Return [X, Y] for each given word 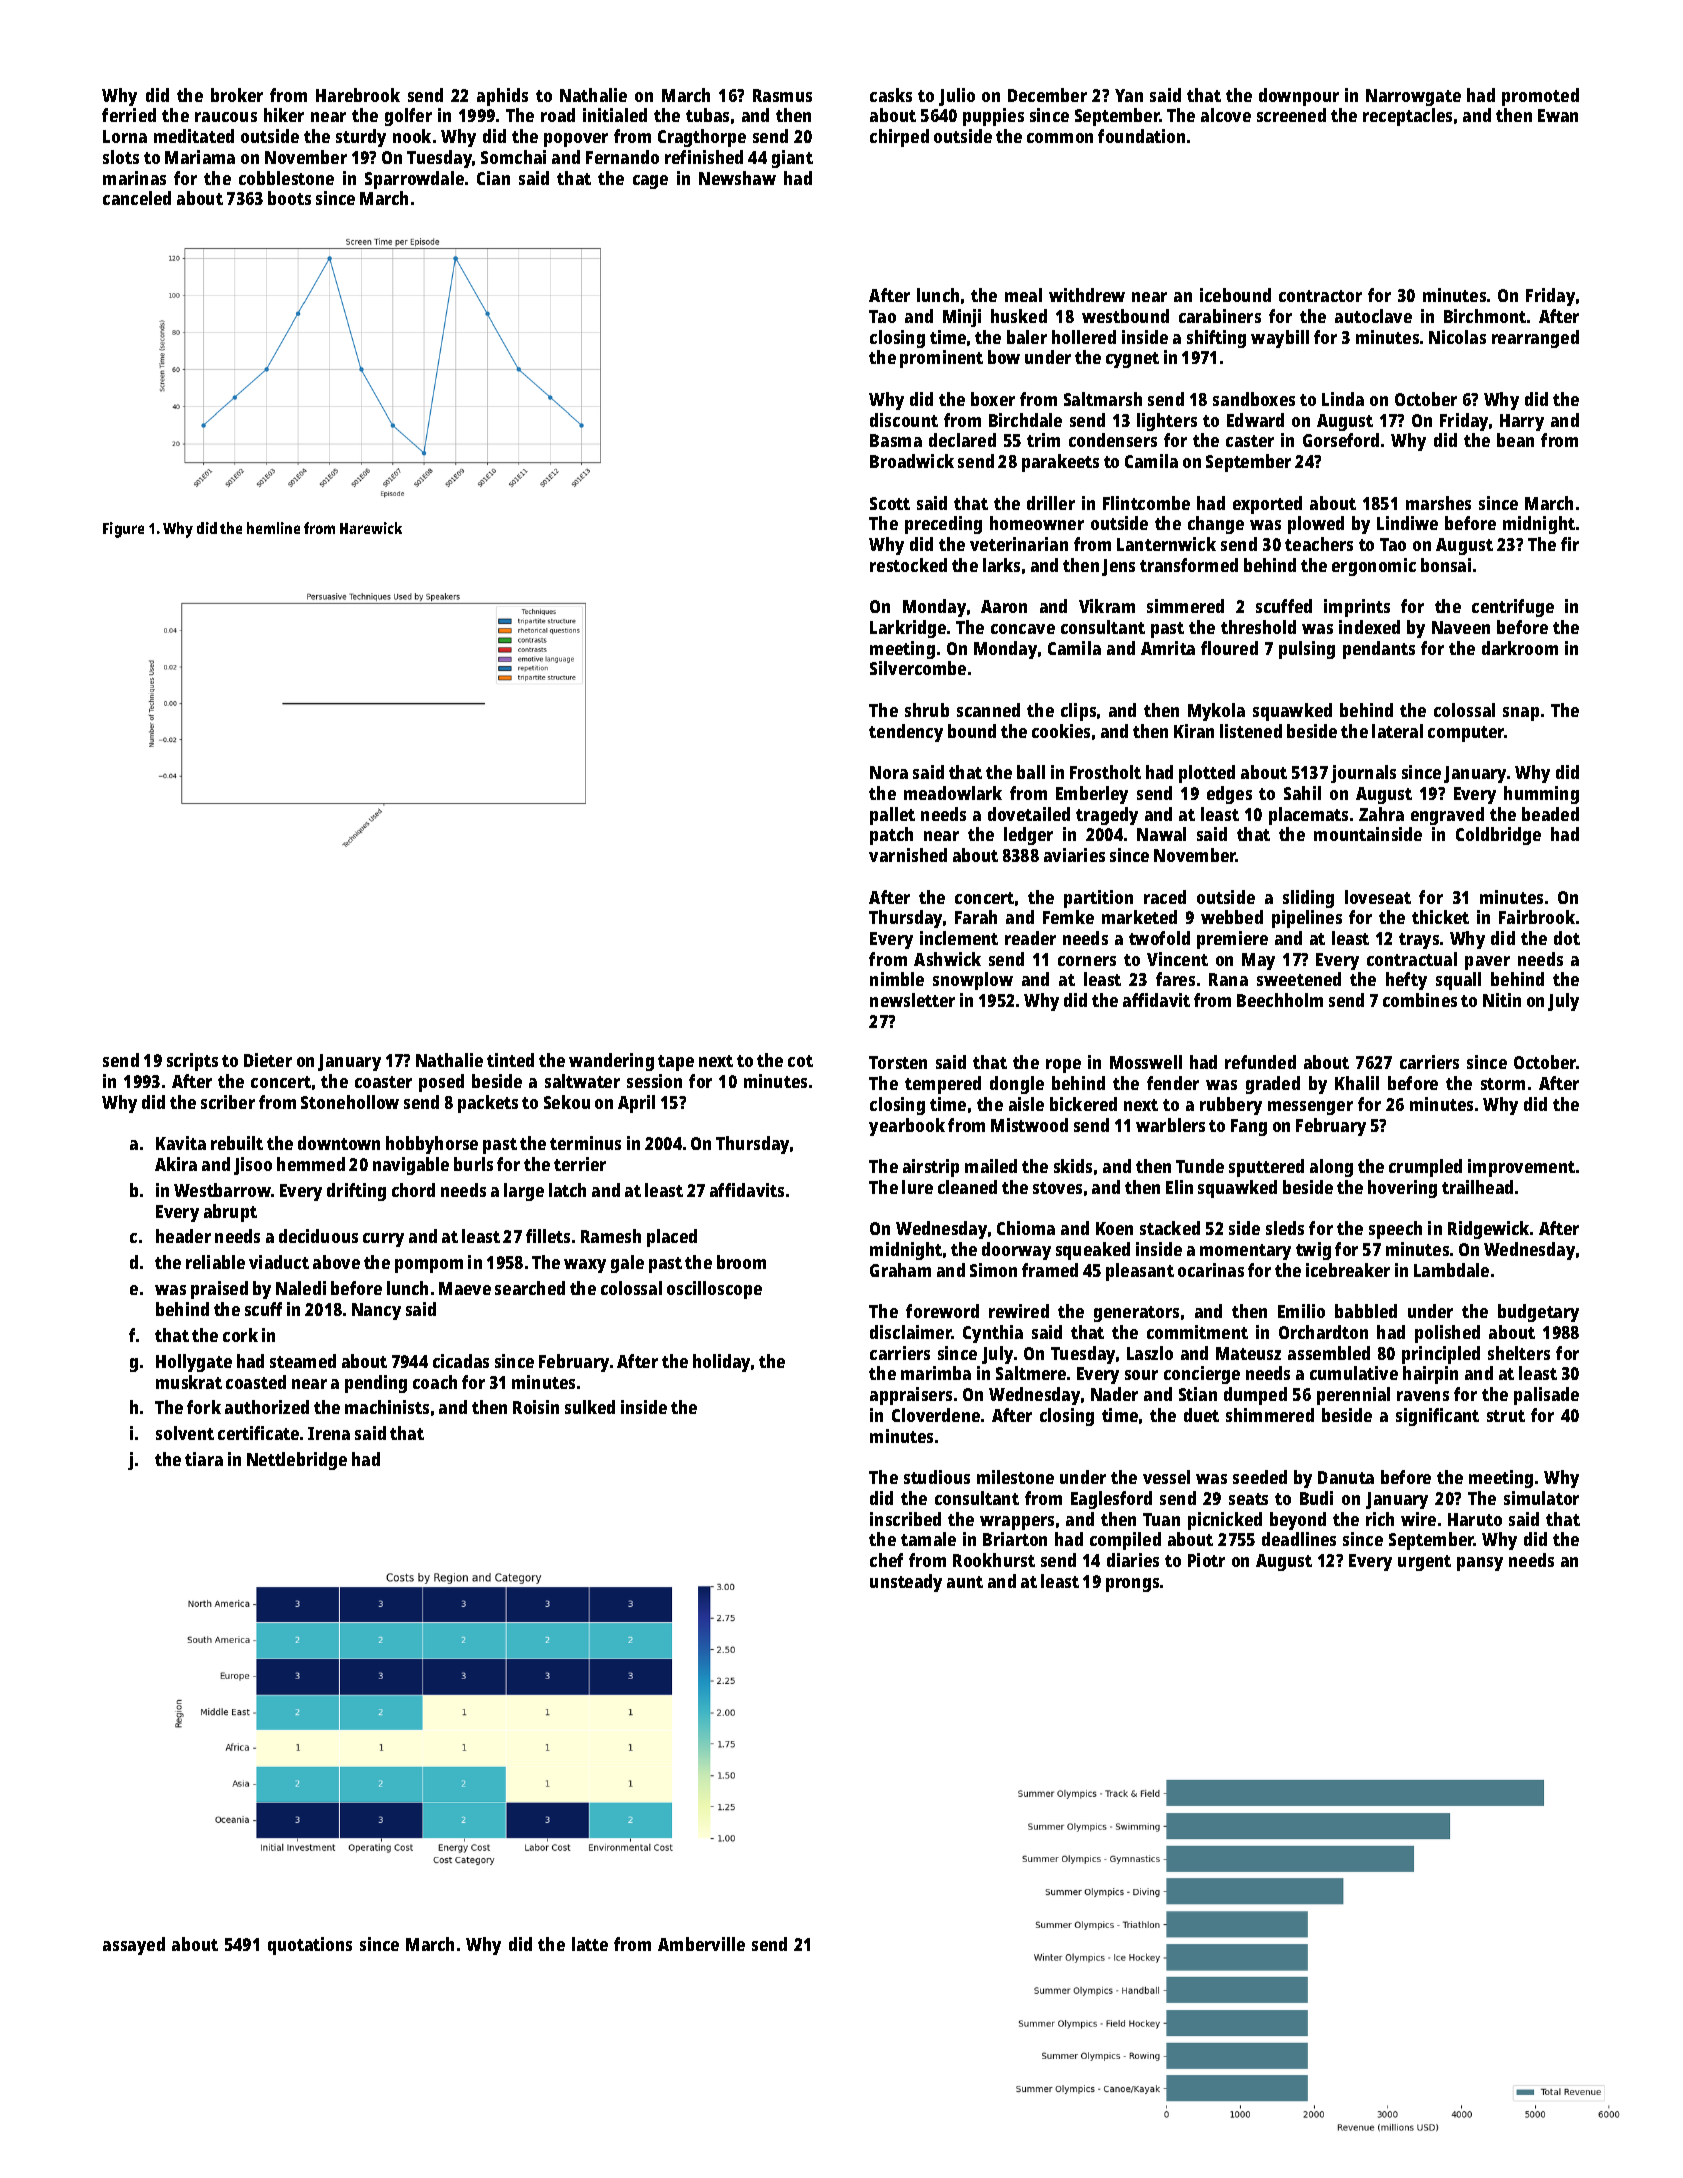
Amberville [701, 1944]
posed [441, 1083]
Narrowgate [1413, 97]
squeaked [1093, 1251]
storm [1503, 1084]
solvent [185, 1433]
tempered [943, 1085]
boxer [993, 399]
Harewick [371, 528]
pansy [1480, 1564]
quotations [310, 1946]
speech [1395, 1230]
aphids [502, 97]
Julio [957, 97]
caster [1250, 441]
